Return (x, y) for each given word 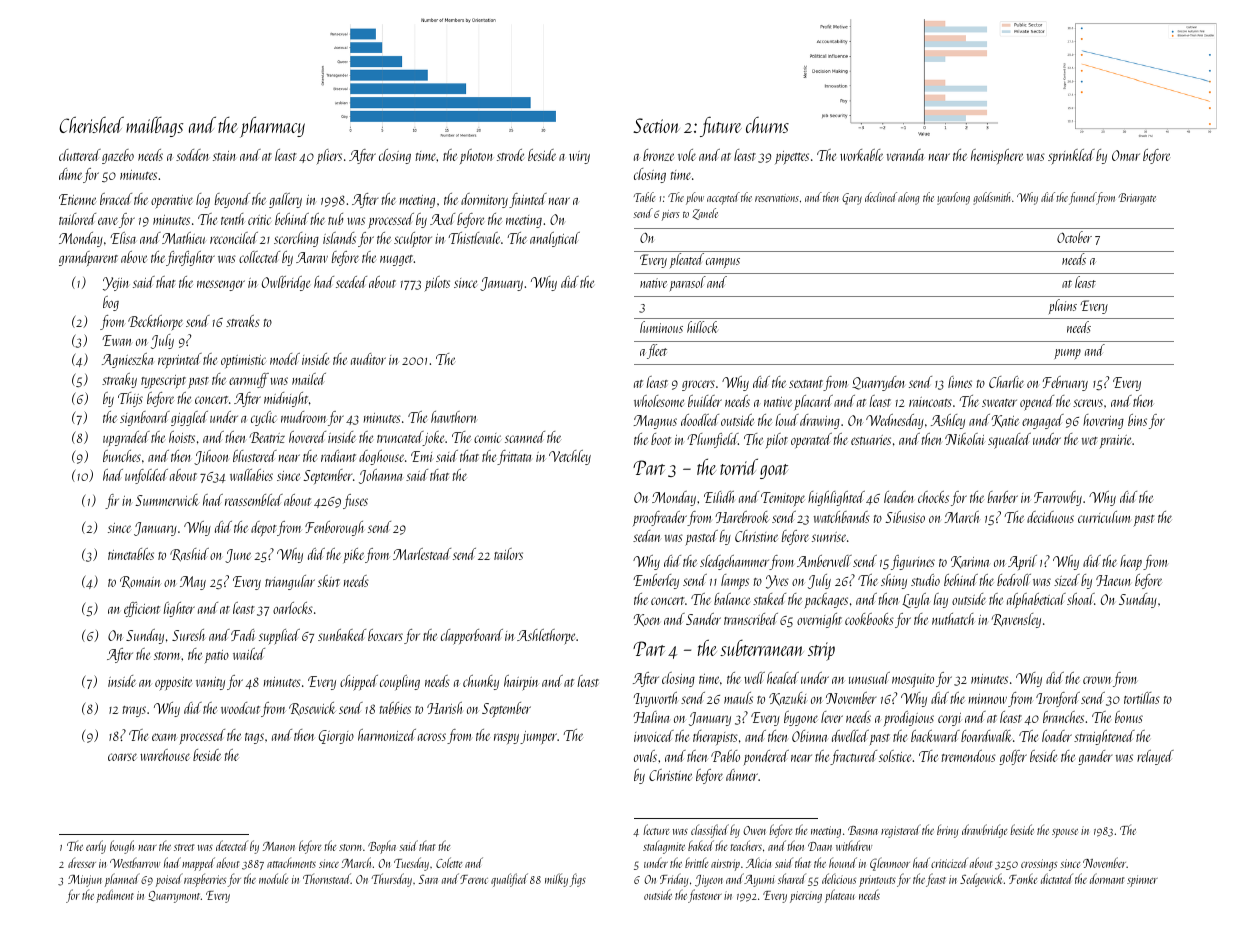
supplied (279, 637)
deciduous (1050, 517)
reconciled (234, 238)
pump (1067, 354)
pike (354, 555)
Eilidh (719, 497)
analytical (555, 239)
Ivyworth (655, 699)
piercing (806, 897)
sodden (192, 155)
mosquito (913, 681)
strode (510, 155)
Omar (1126, 155)
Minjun (85, 881)
